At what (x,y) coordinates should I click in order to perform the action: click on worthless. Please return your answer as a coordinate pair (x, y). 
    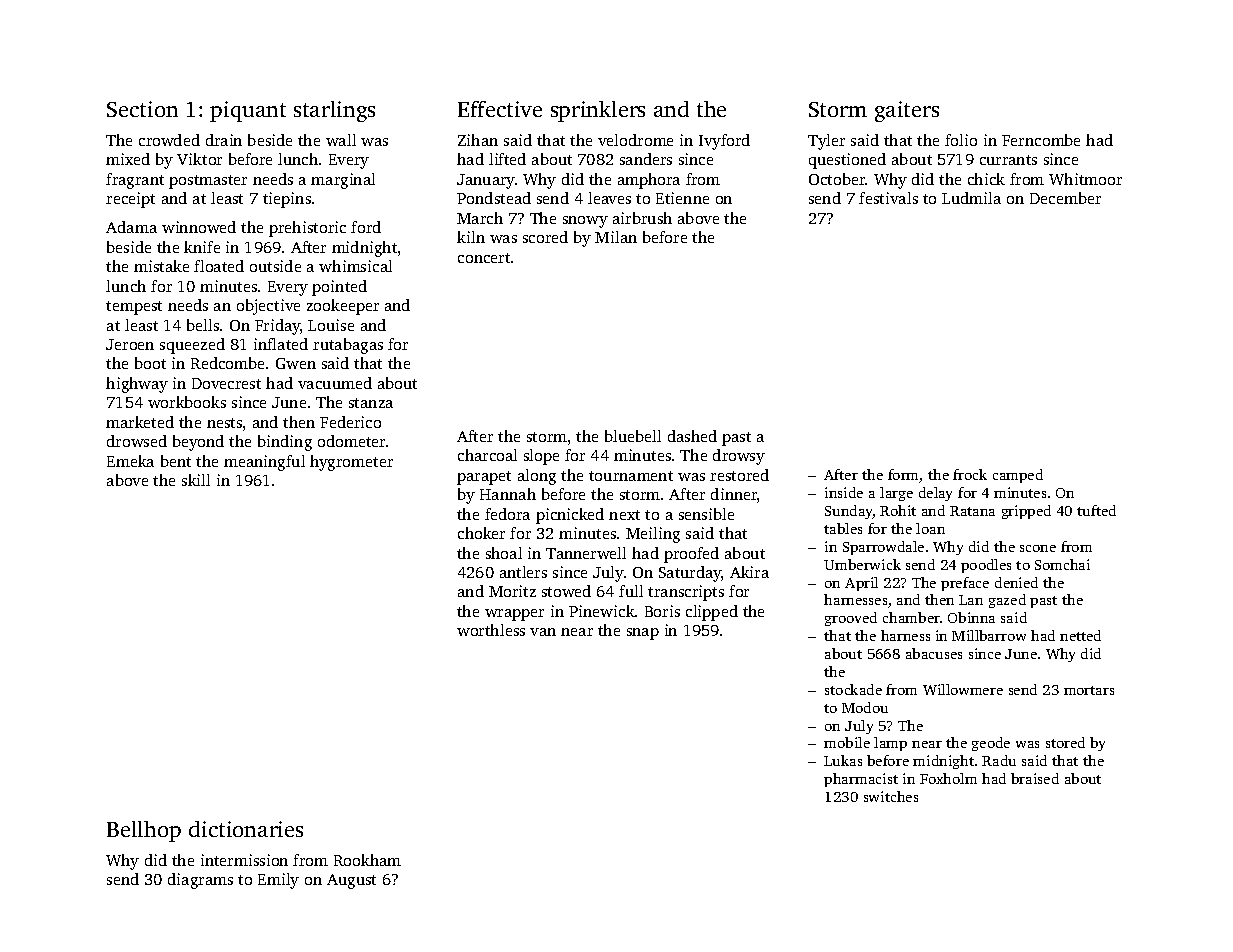
    Looking at the image, I should click on (491, 630).
